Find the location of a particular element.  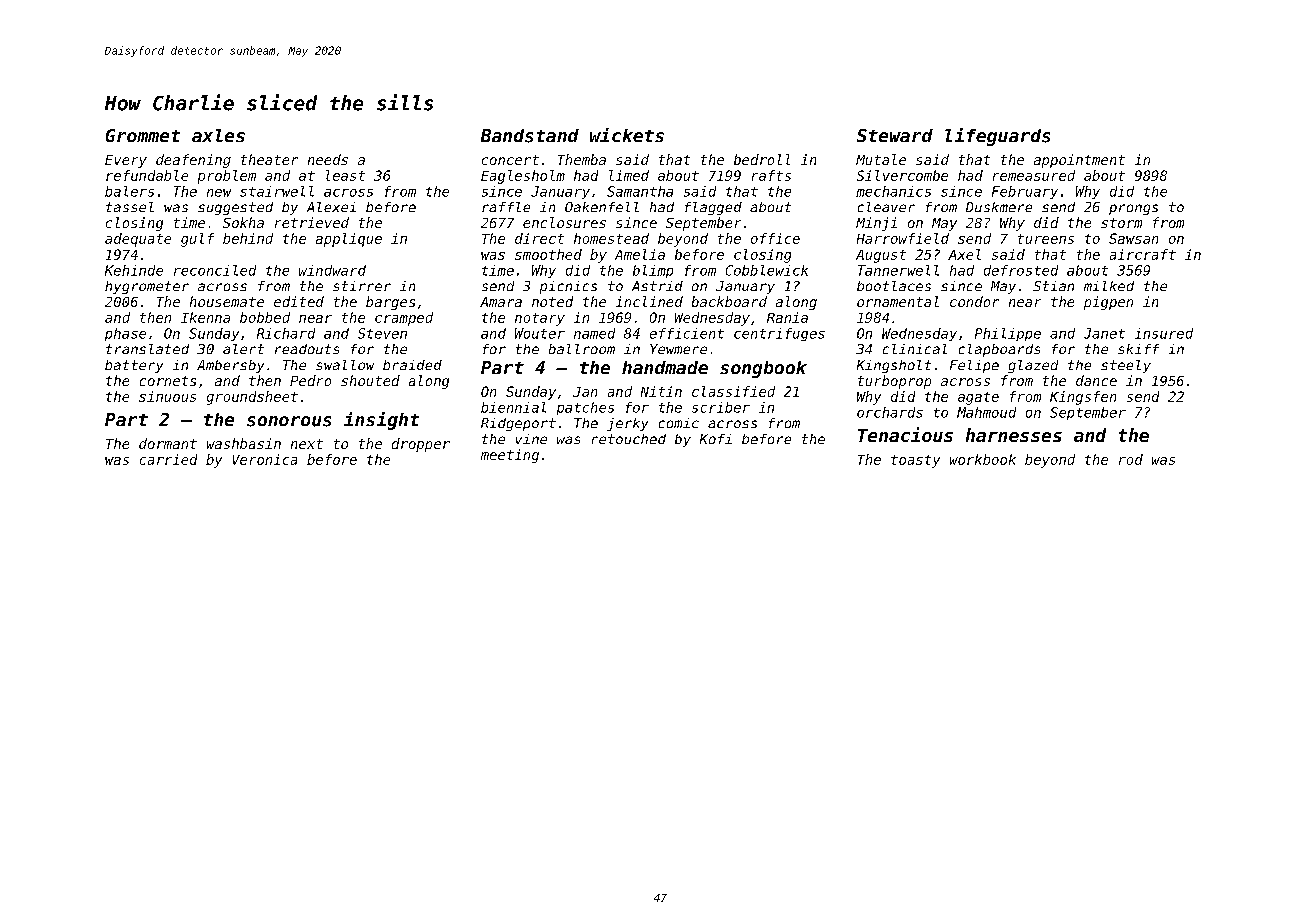

alert is located at coordinates (243, 349).
